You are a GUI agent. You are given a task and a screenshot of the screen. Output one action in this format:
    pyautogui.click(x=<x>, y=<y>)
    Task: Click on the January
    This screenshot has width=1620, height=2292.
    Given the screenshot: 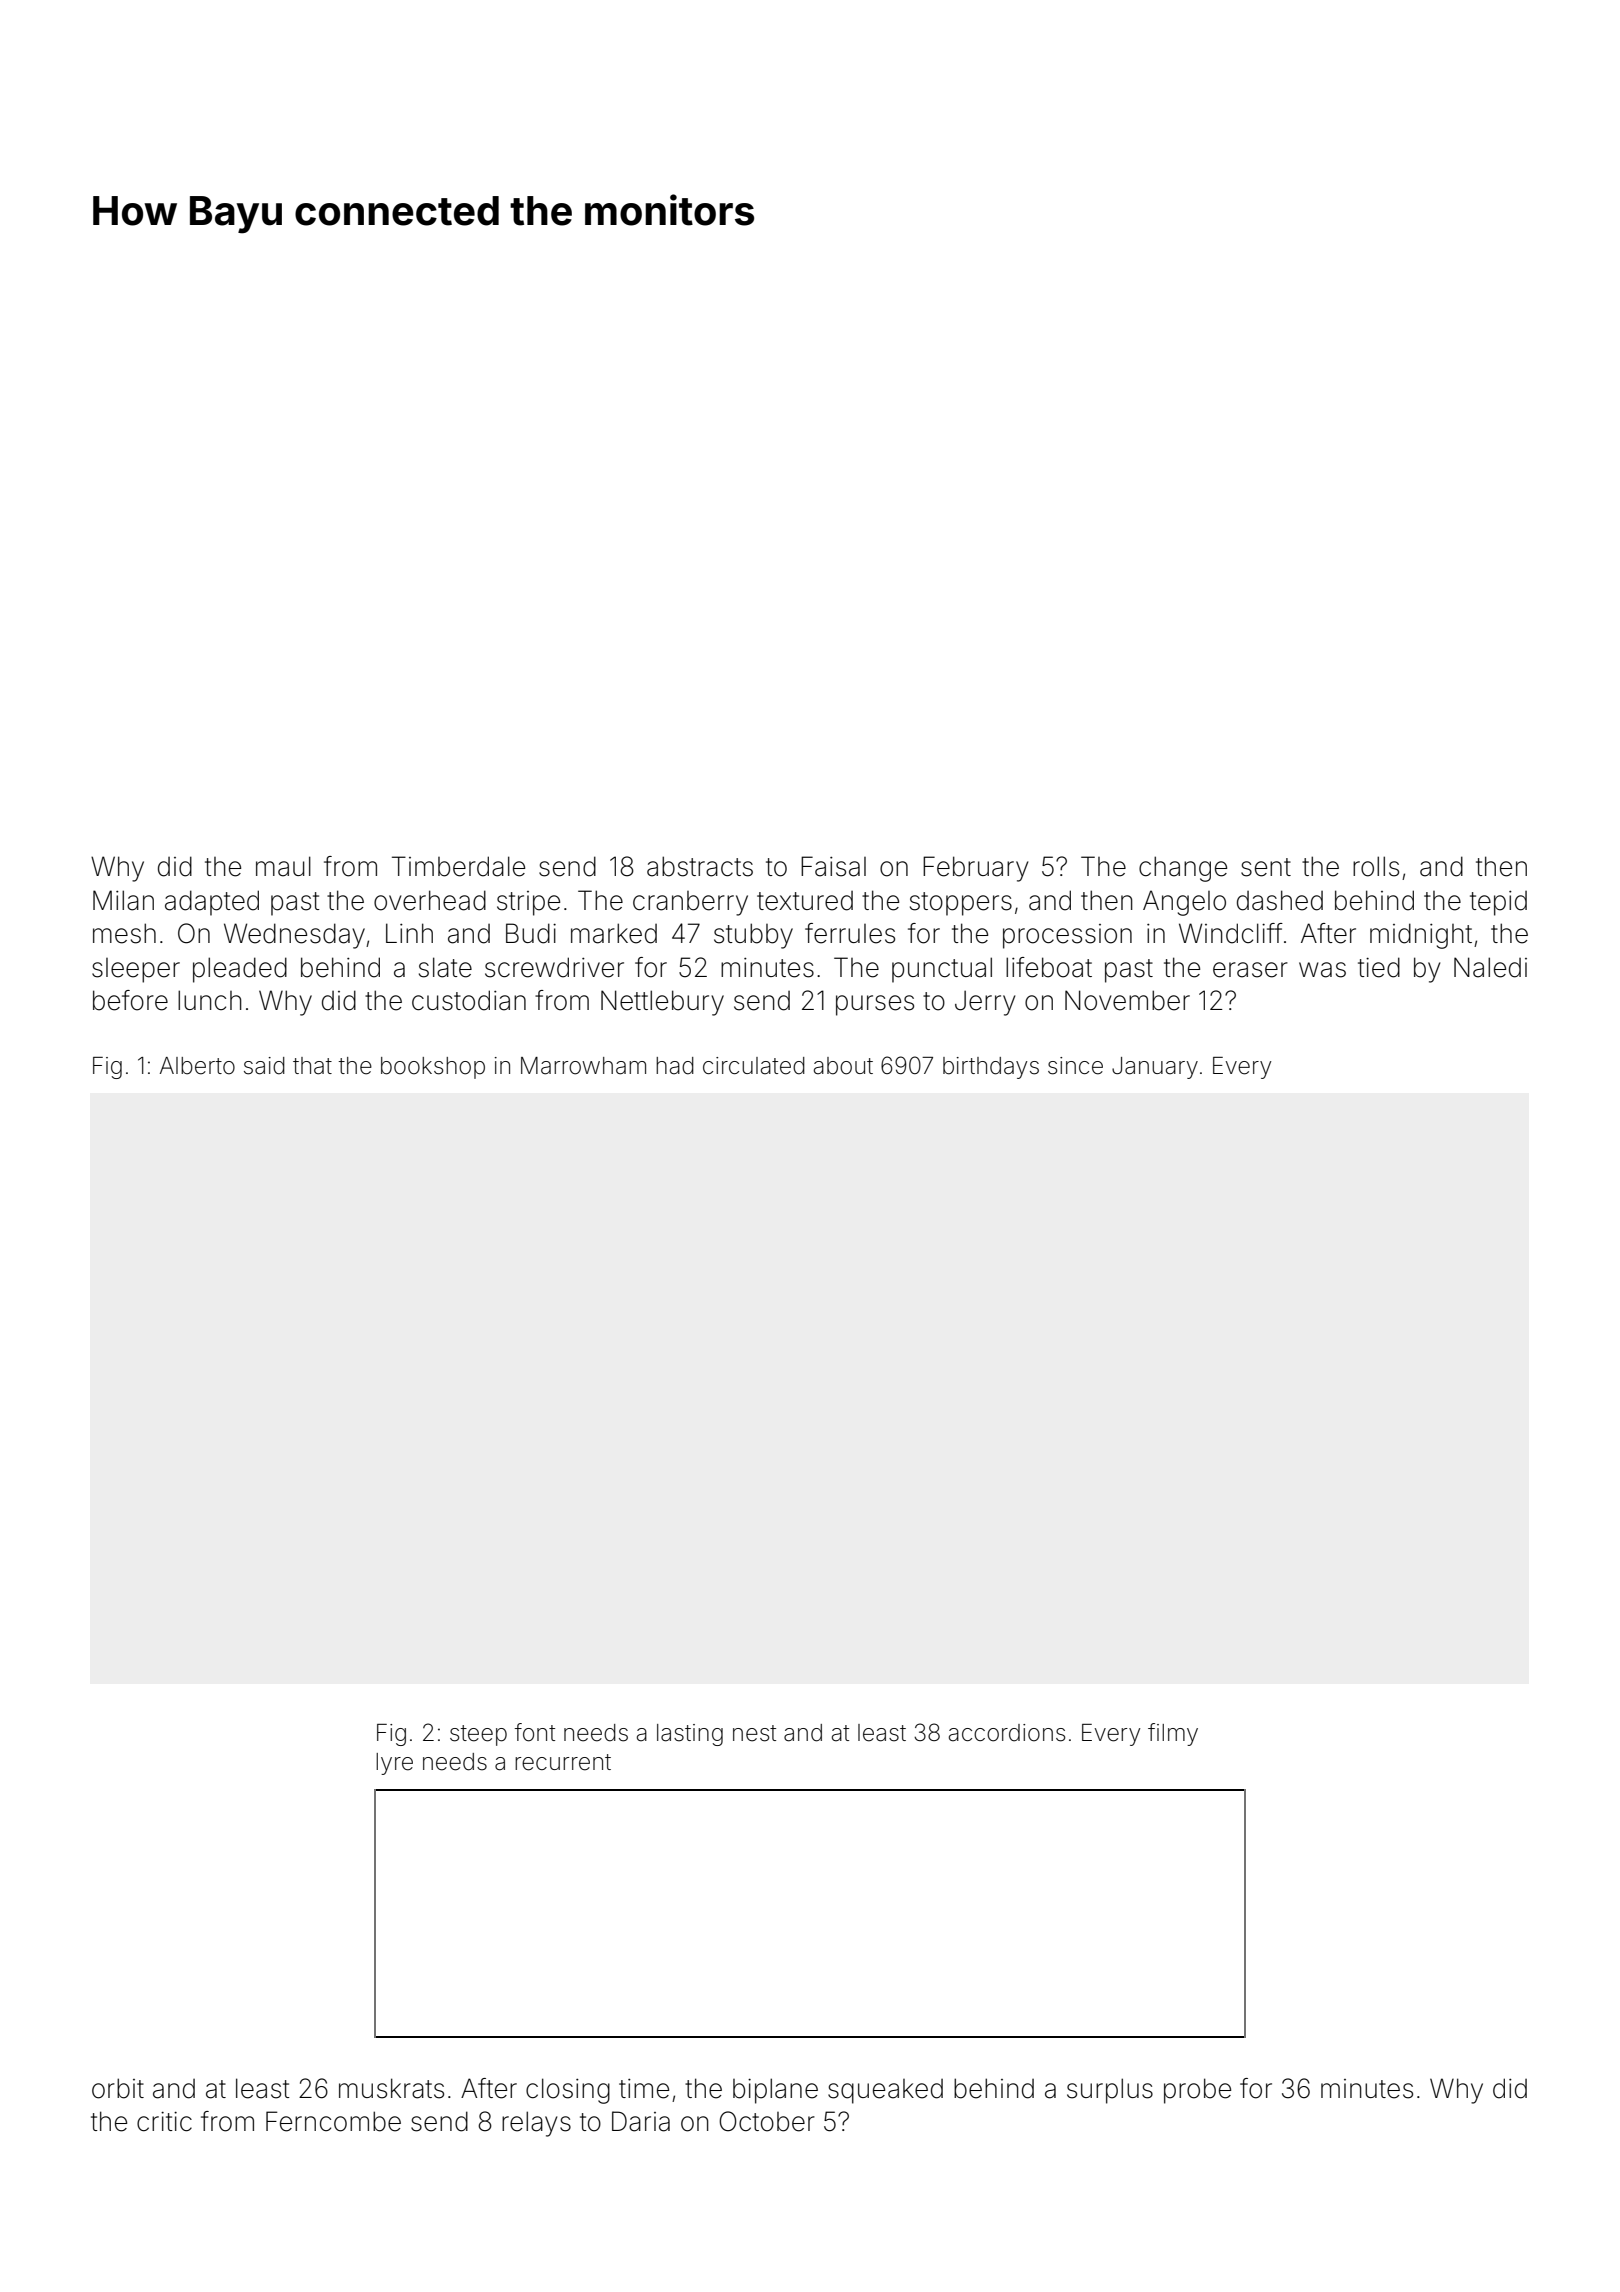 What is the action you would take?
    pyautogui.click(x=1155, y=1068)
